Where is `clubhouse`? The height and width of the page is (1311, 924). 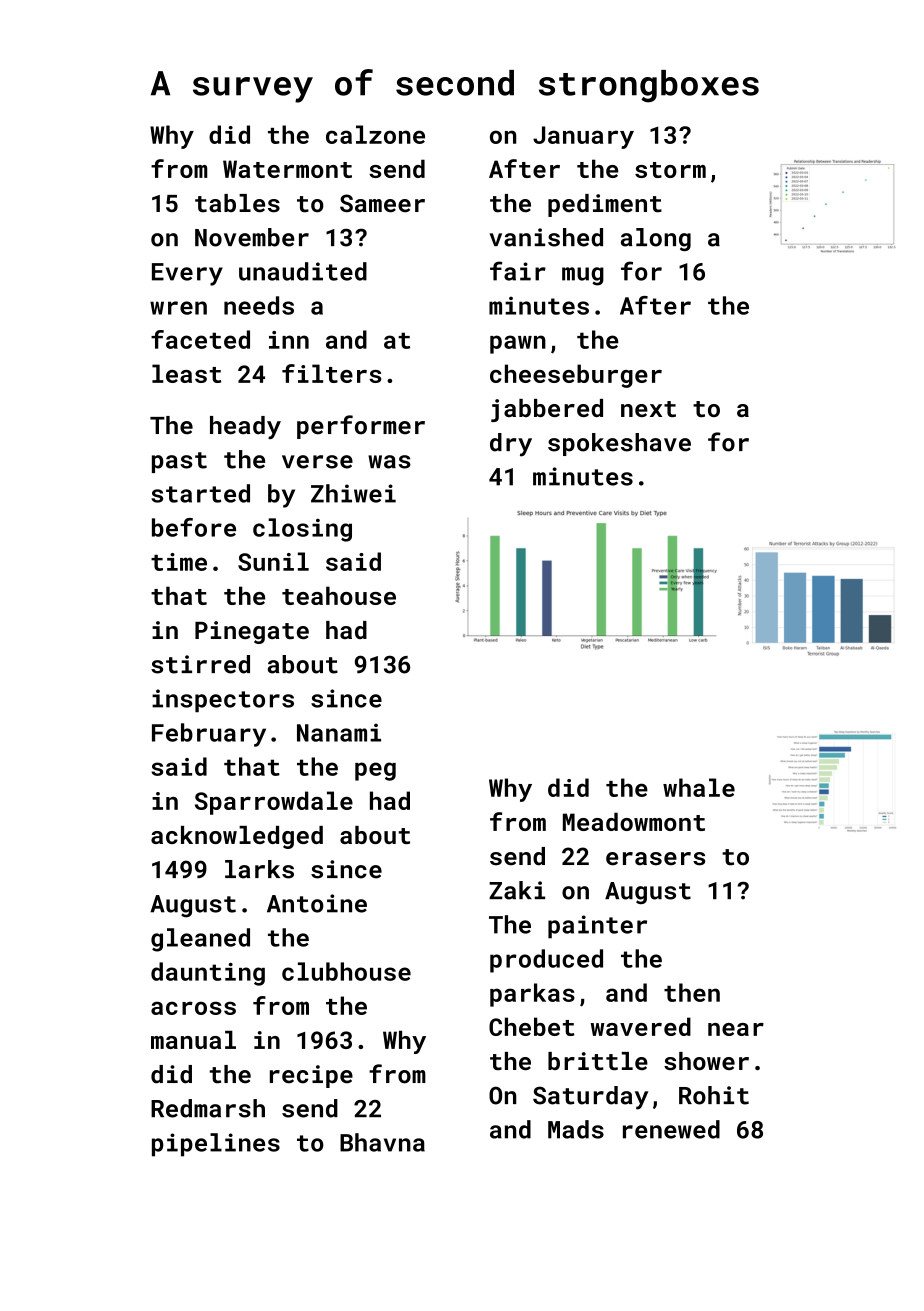
clubhouse is located at coordinates (346, 971).
